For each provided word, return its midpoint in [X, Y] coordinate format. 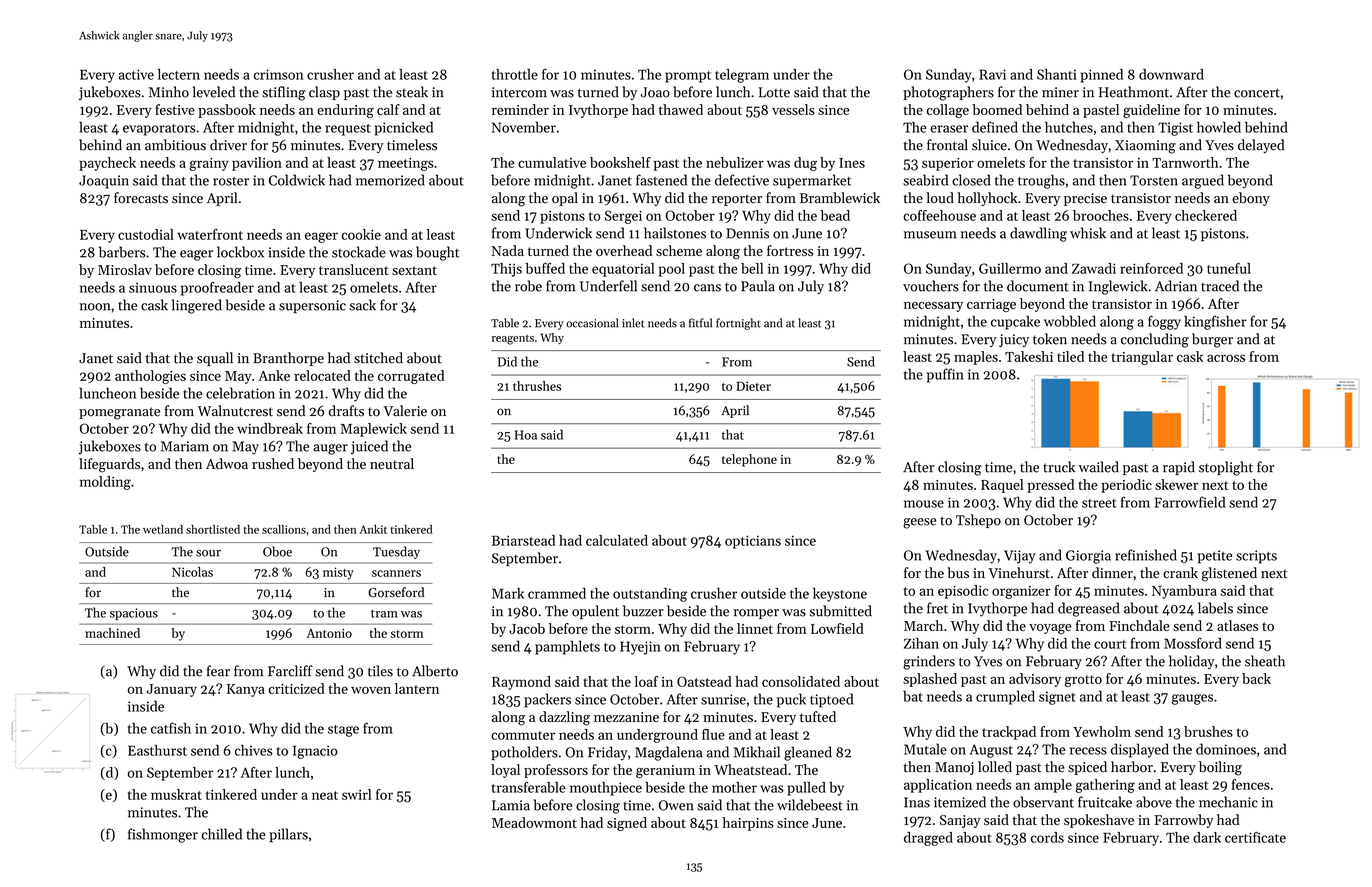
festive [175, 109]
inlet [633, 323]
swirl [356, 794]
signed [627, 824]
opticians [753, 542]
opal [565, 199]
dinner [1112, 573]
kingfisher [1215, 322]
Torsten [1154, 180]
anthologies [150, 377]
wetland [163, 529]
